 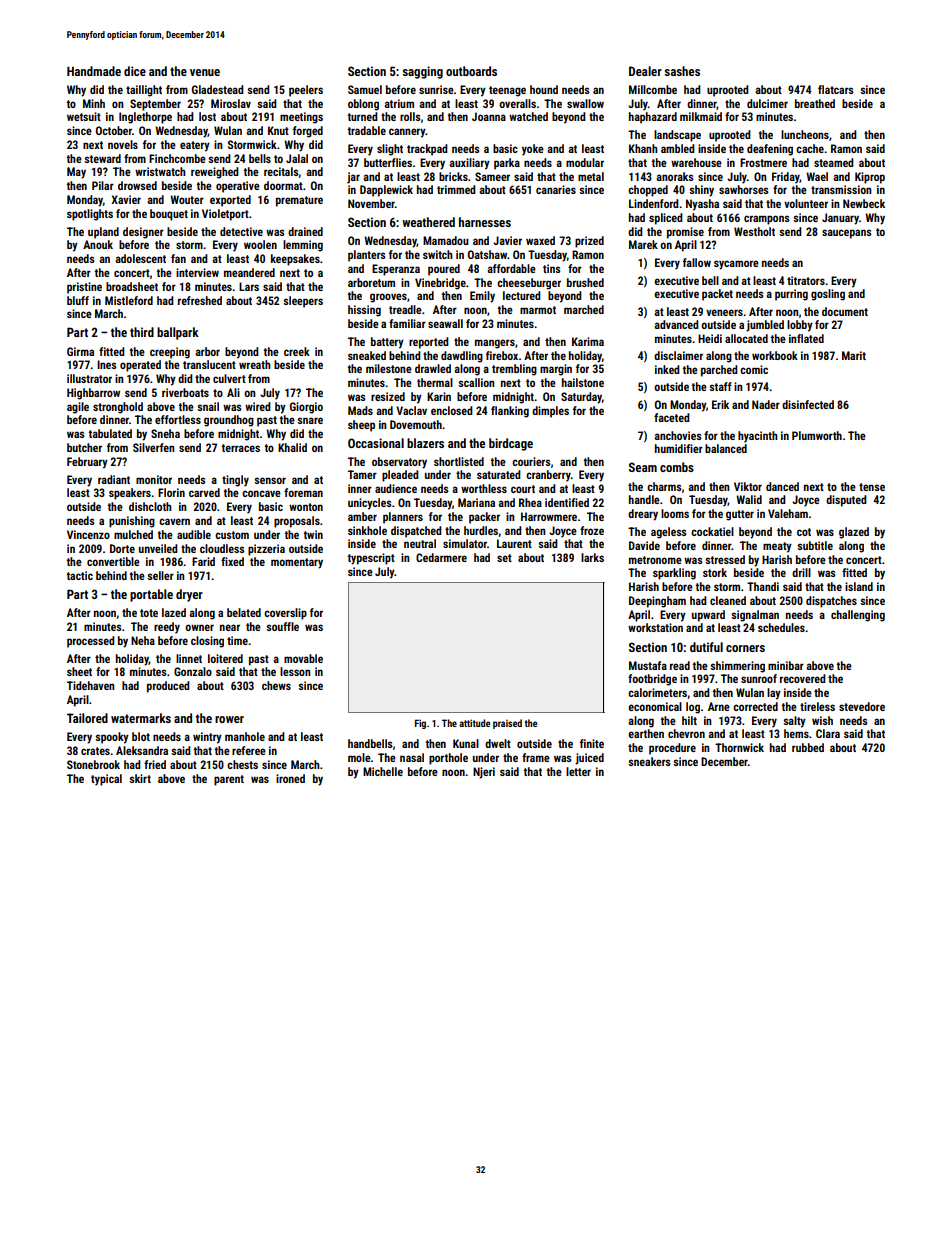 I want to click on swallow, so click(x=585, y=103).
